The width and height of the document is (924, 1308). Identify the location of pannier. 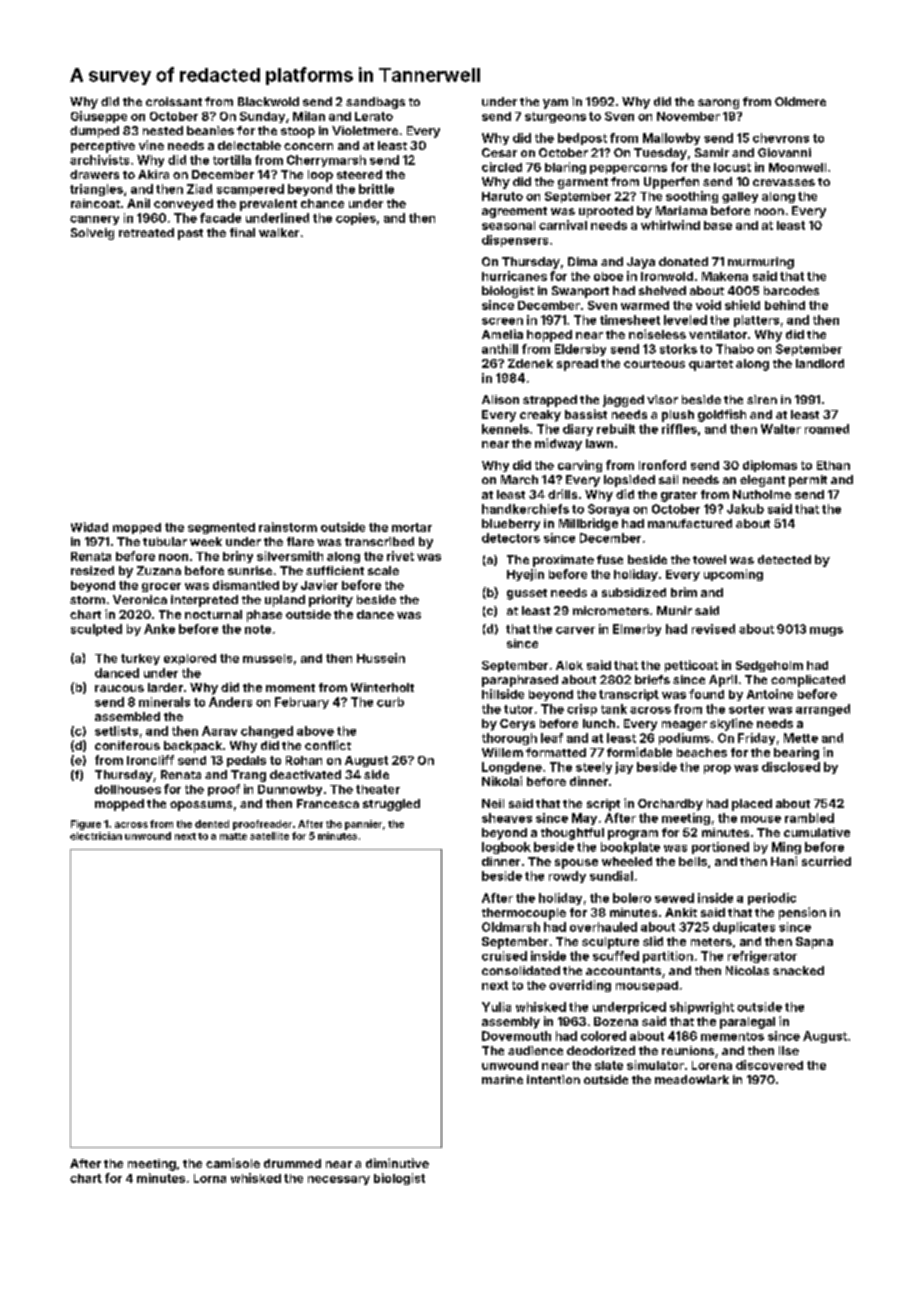
(363, 825).
